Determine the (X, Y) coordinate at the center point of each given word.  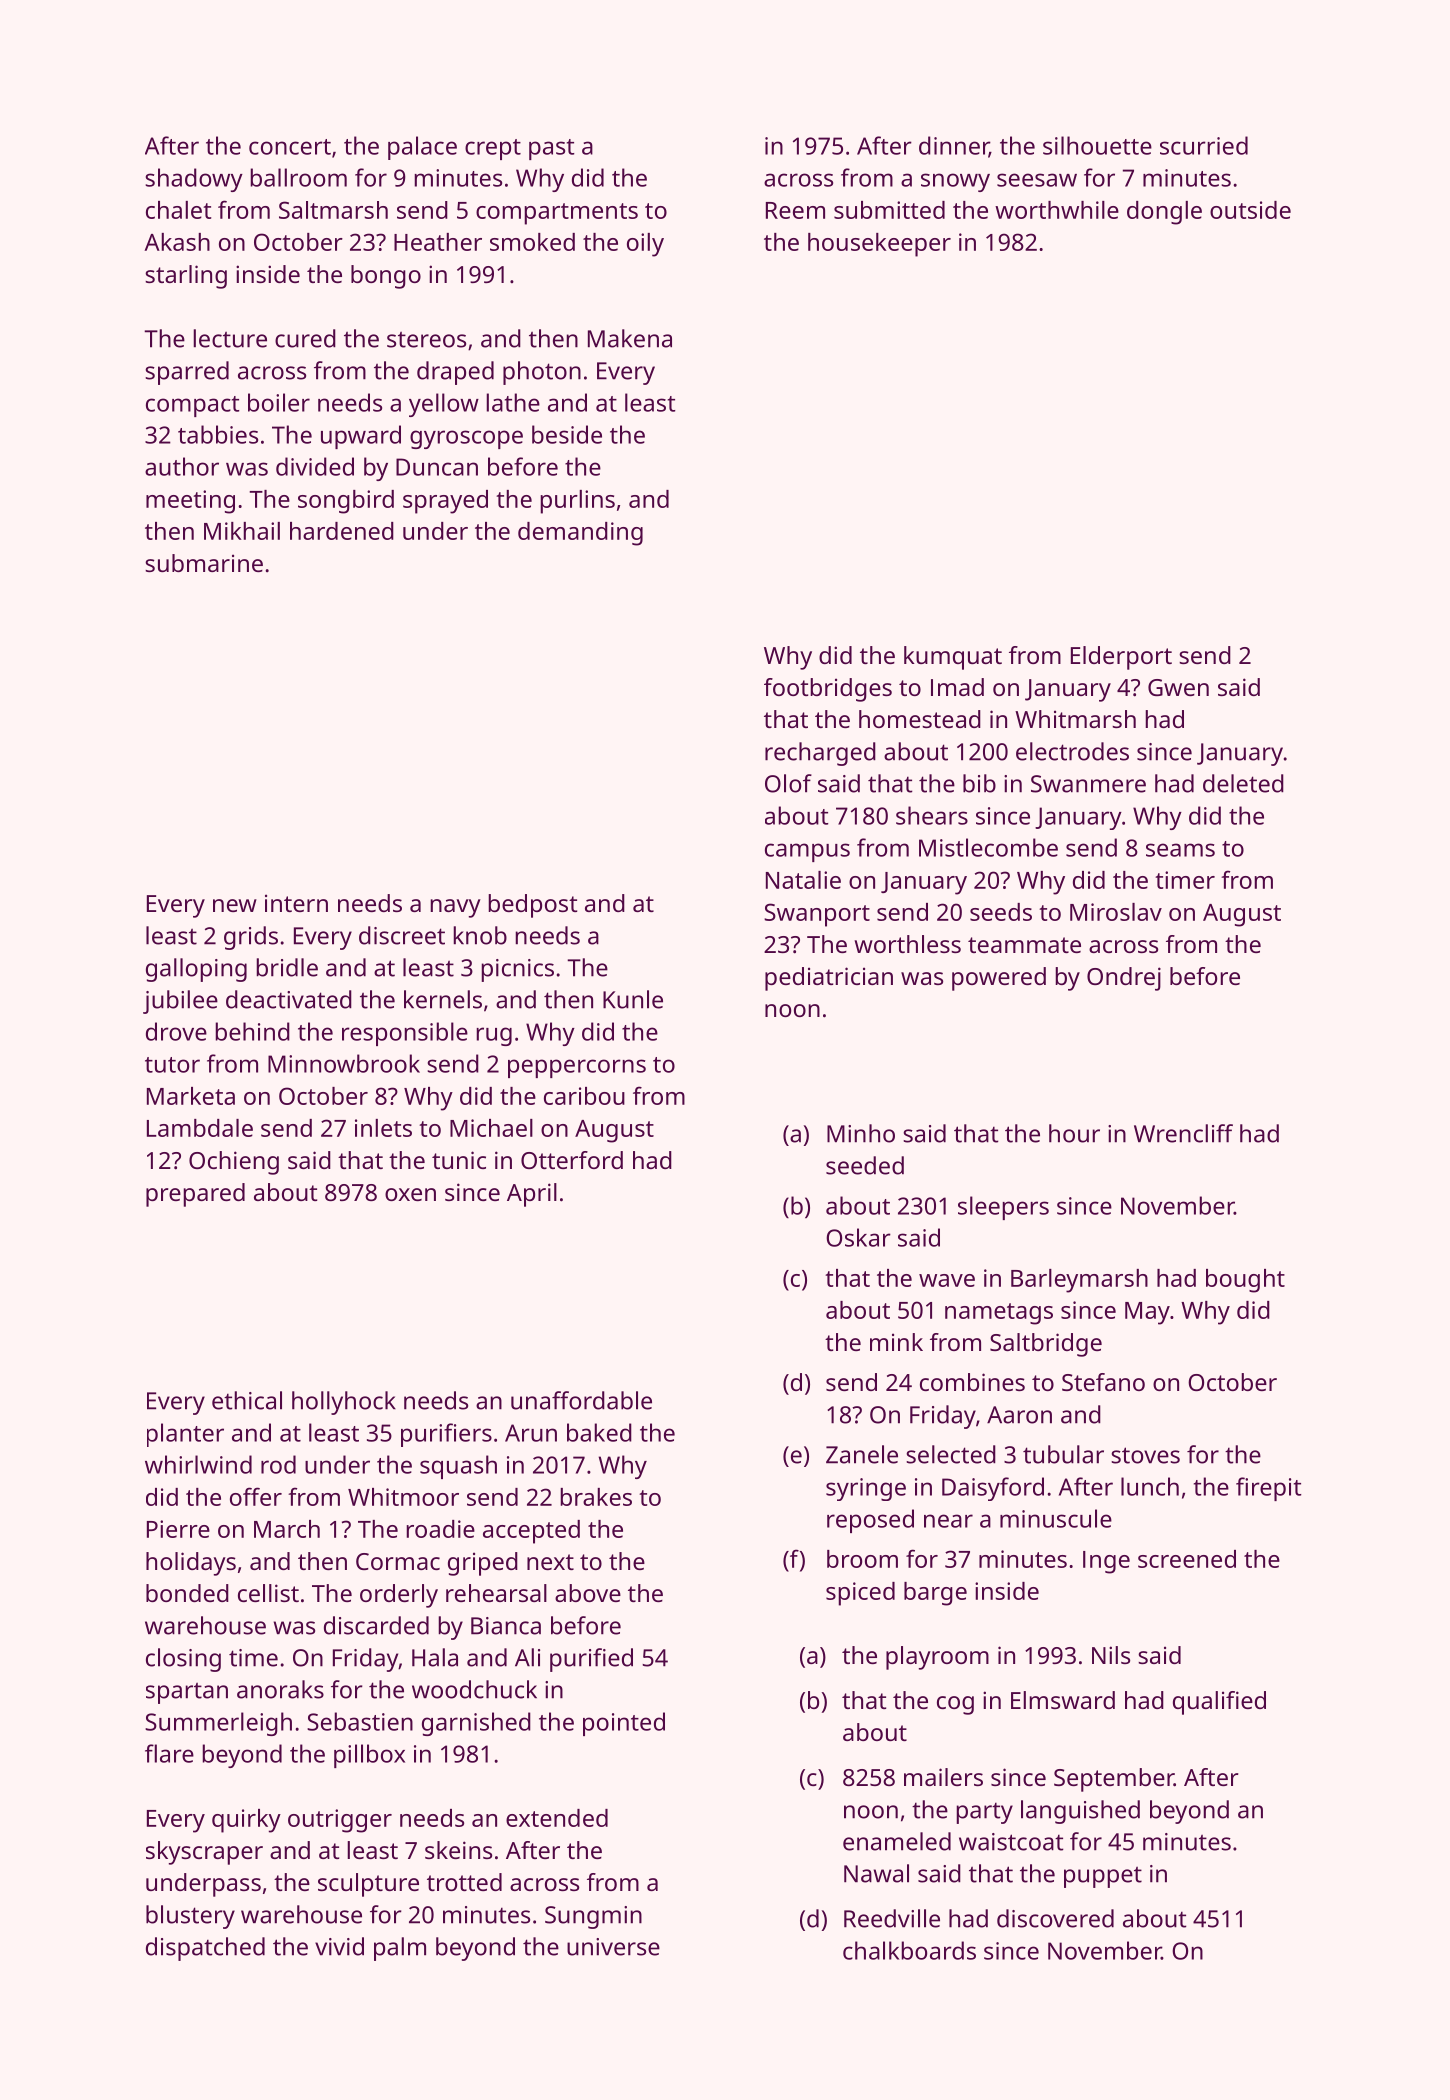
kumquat (953, 658)
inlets (383, 1128)
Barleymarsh (1079, 1281)
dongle (1164, 213)
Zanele (862, 1454)
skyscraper (204, 1853)
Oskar (858, 1237)
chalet (178, 210)
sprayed (445, 502)
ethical (247, 1400)
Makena (630, 338)
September (1114, 1780)
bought (1245, 1281)
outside (1250, 210)
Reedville (892, 1918)
